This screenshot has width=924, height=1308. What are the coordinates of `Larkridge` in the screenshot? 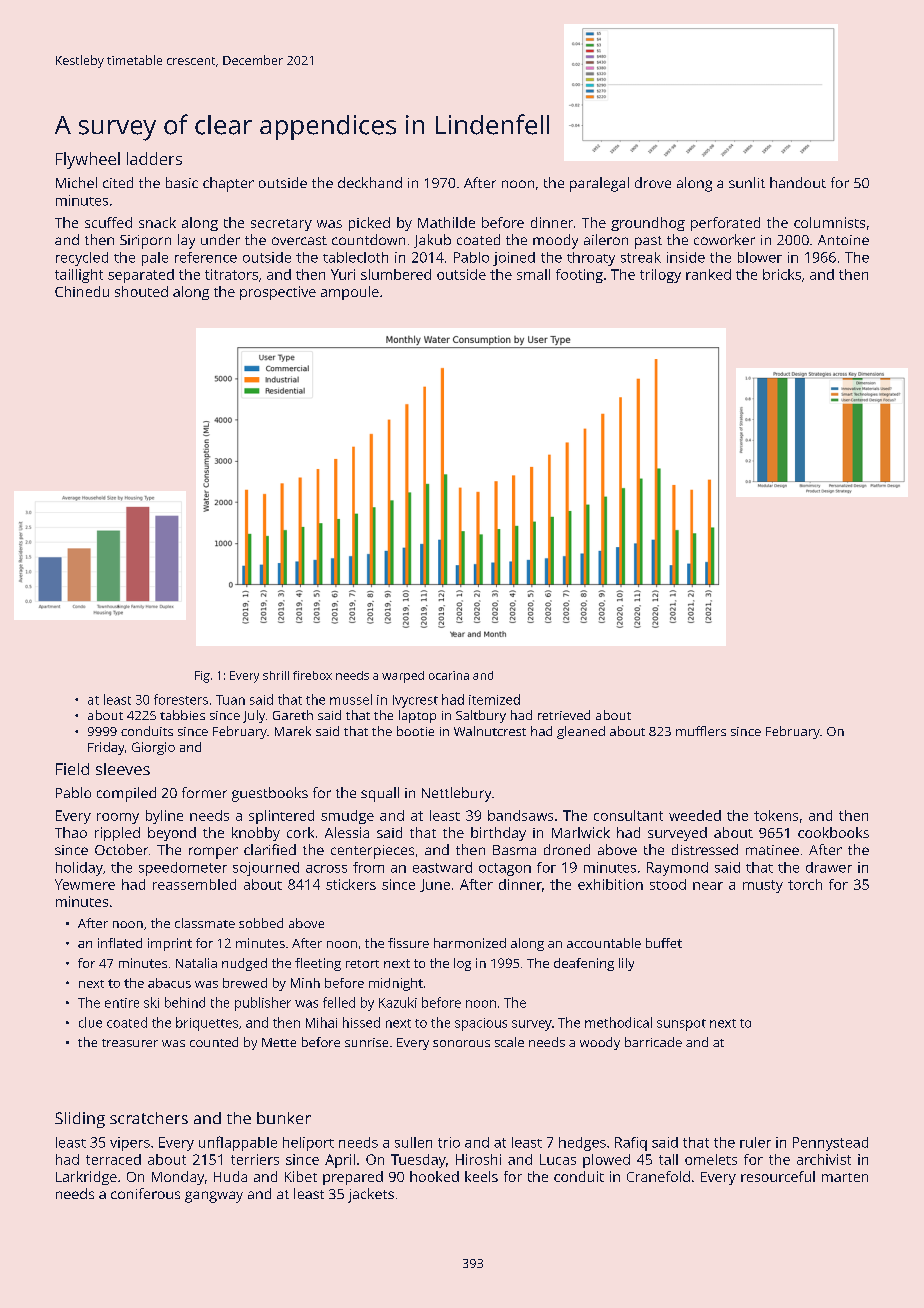 It's located at (86, 1178).
